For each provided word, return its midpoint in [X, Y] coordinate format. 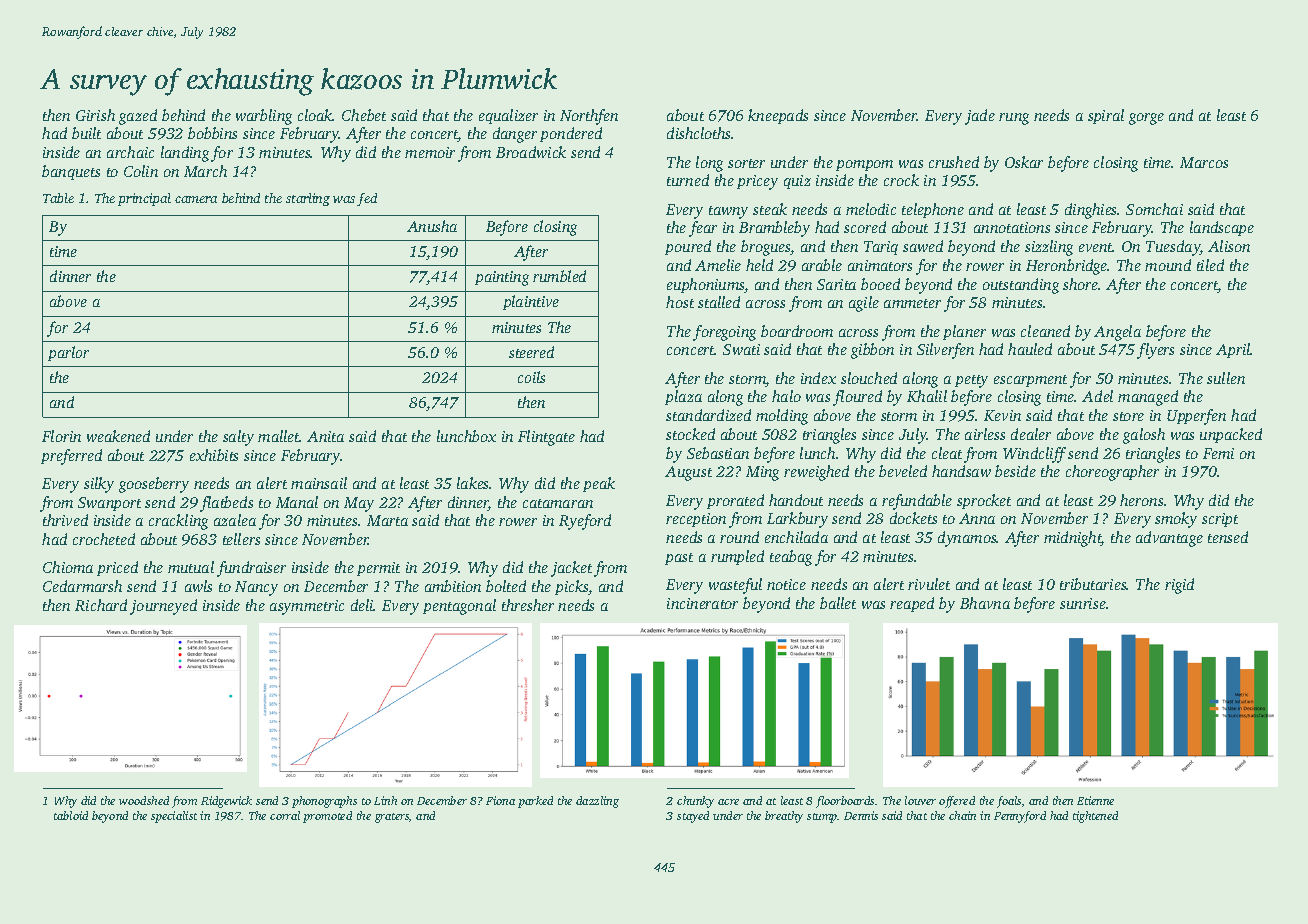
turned [688, 180]
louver [920, 800]
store [1128, 416]
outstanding [1021, 286]
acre [728, 802]
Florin [61, 436]
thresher [528, 605]
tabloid [71, 815]
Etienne [1095, 800]
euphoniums [706, 285]
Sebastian [718, 453]
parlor [68, 353]
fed [367, 199]
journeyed [163, 607]
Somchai [1154, 209]
